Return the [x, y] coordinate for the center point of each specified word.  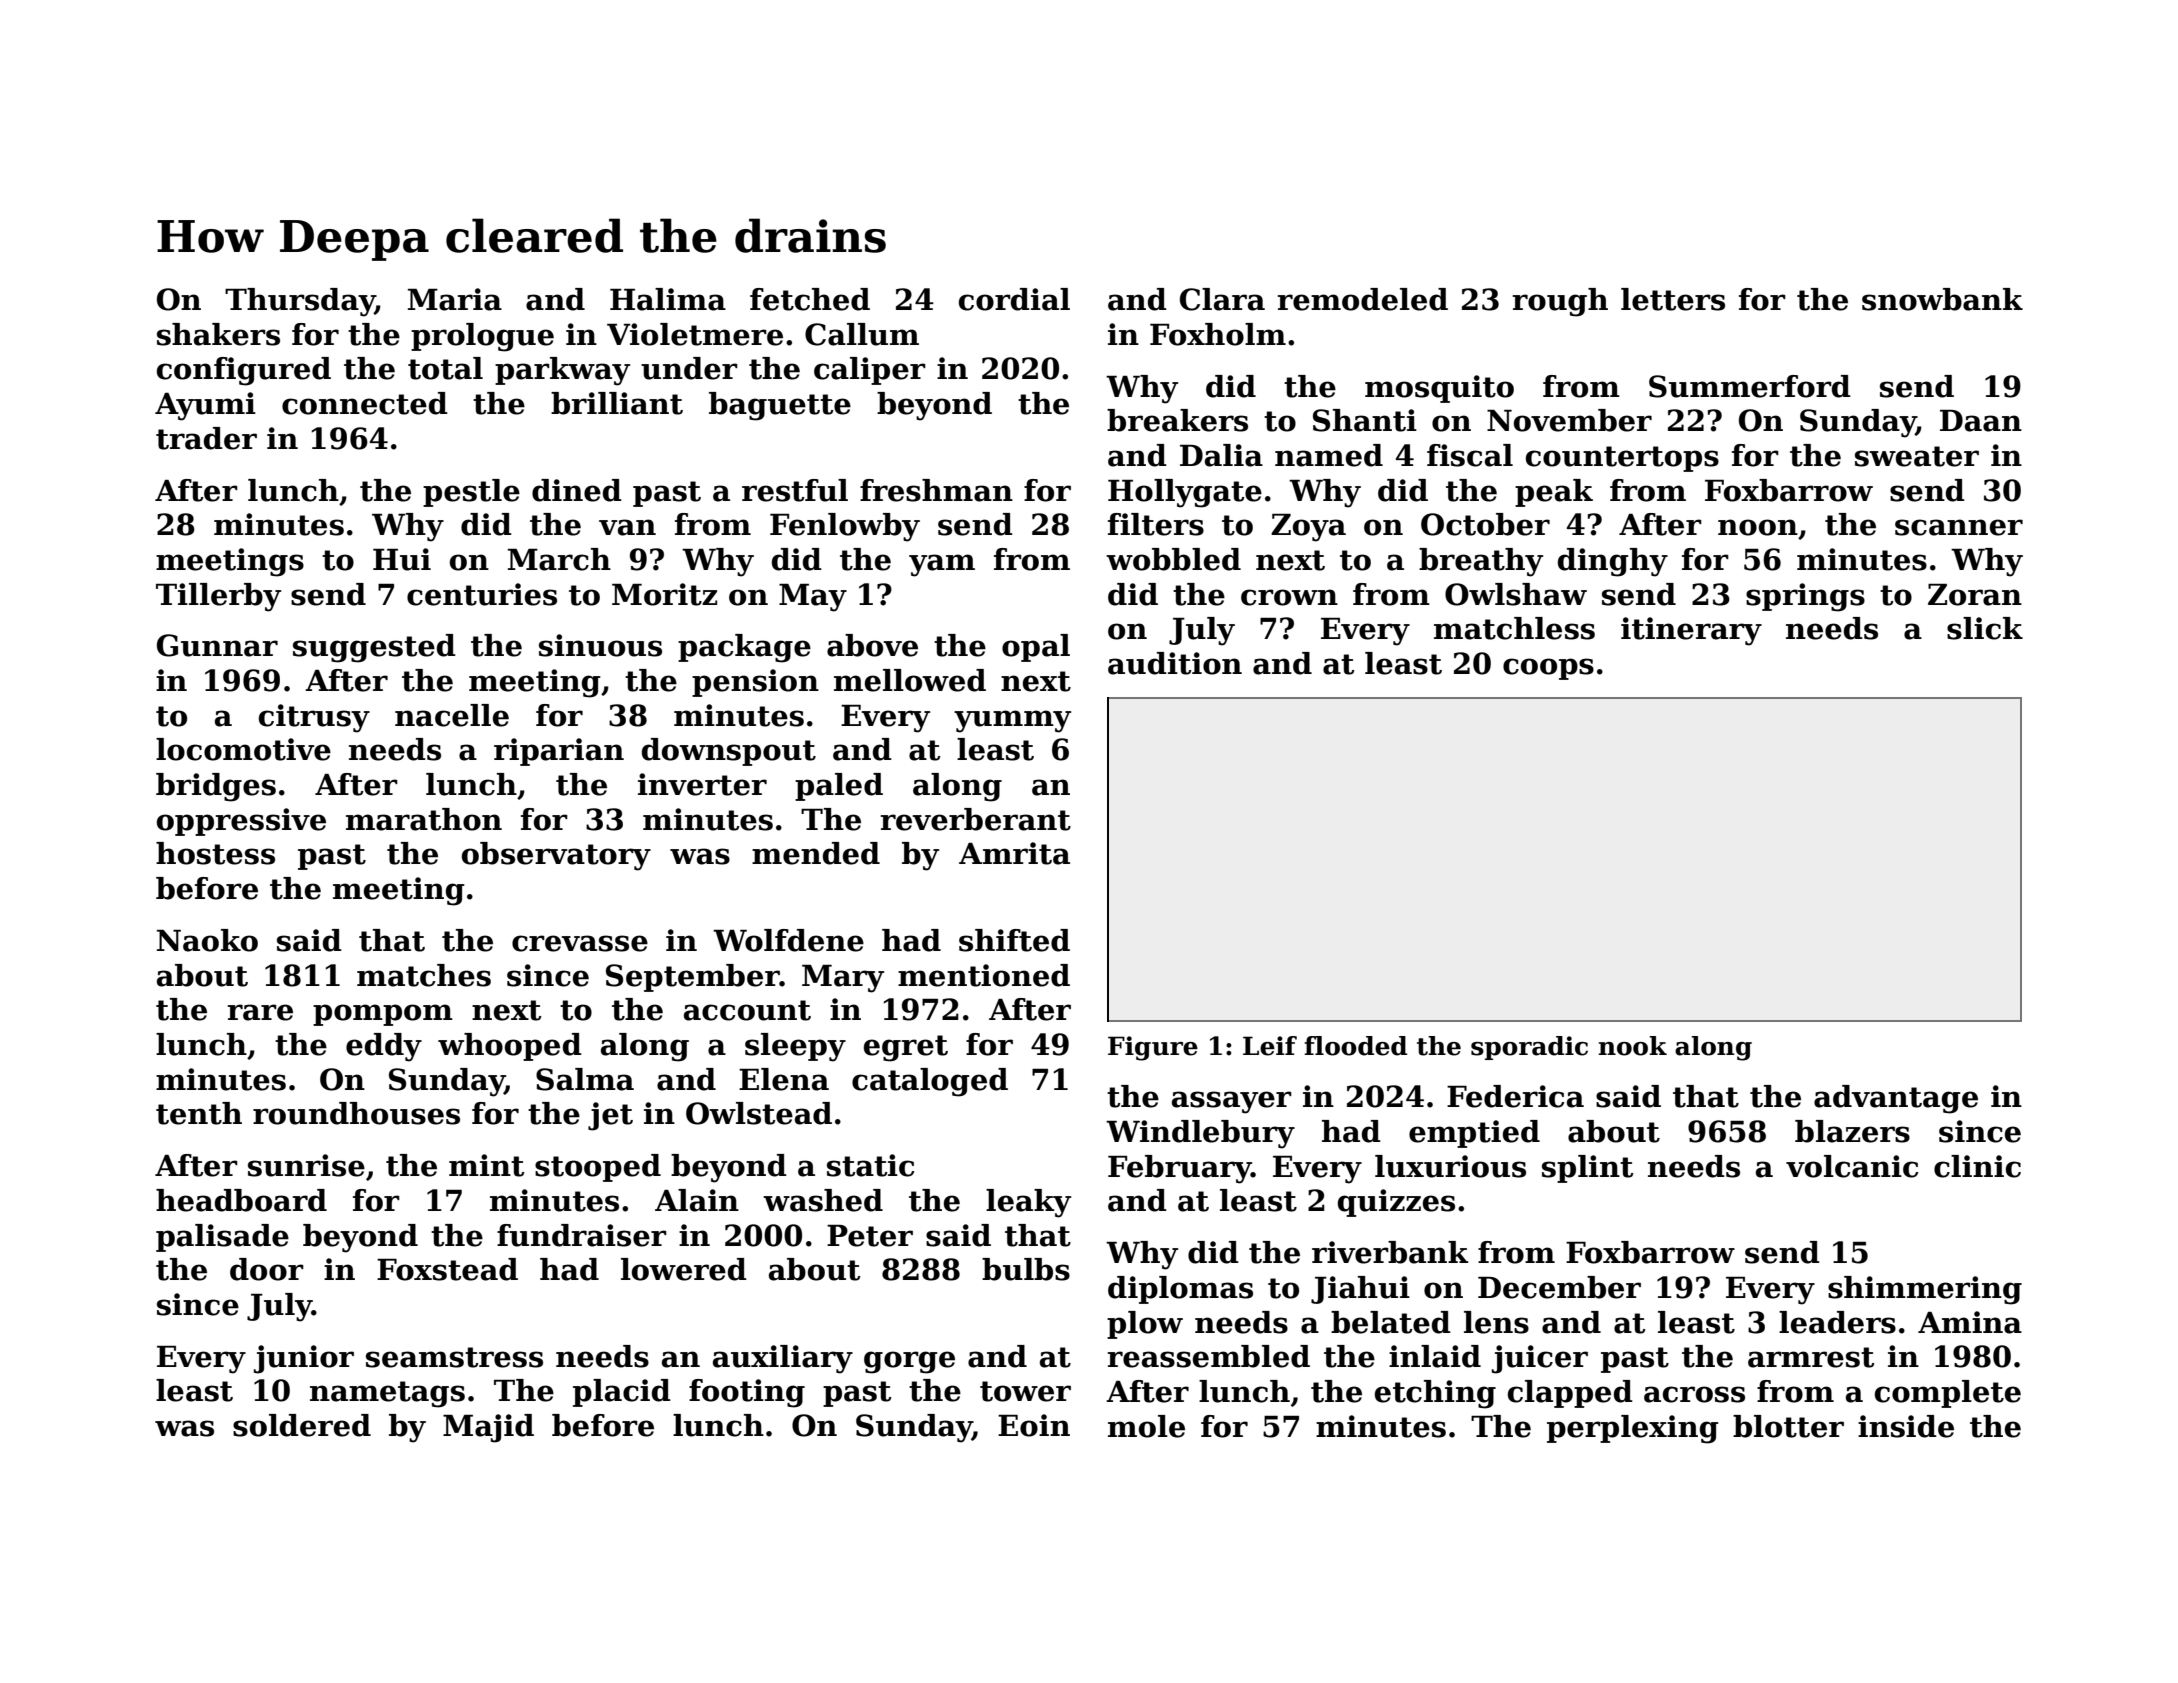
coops [1548, 669]
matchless [1514, 628]
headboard [241, 1200]
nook [1632, 1046]
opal [1036, 648]
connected [365, 403]
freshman [936, 490]
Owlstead [759, 1113]
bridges [216, 787]
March [559, 559]
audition [1175, 663]
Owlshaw [1516, 594]
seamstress [454, 1357]
